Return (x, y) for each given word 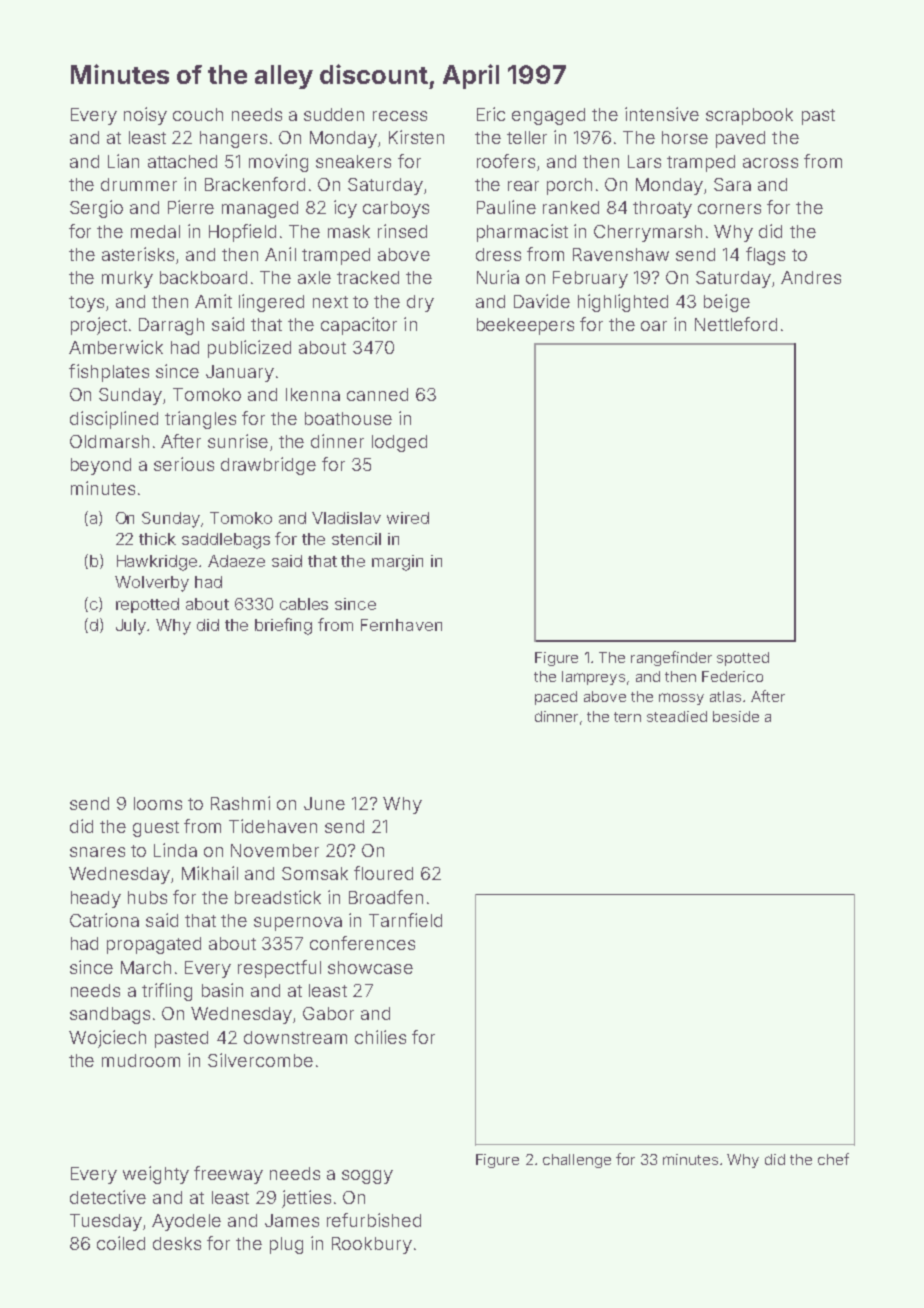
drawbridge (268, 466)
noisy (145, 116)
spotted (743, 659)
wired (408, 518)
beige (727, 303)
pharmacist (522, 233)
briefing (283, 626)
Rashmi (240, 803)
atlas (725, 696)
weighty (156, 1175)
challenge (577, 1161)
